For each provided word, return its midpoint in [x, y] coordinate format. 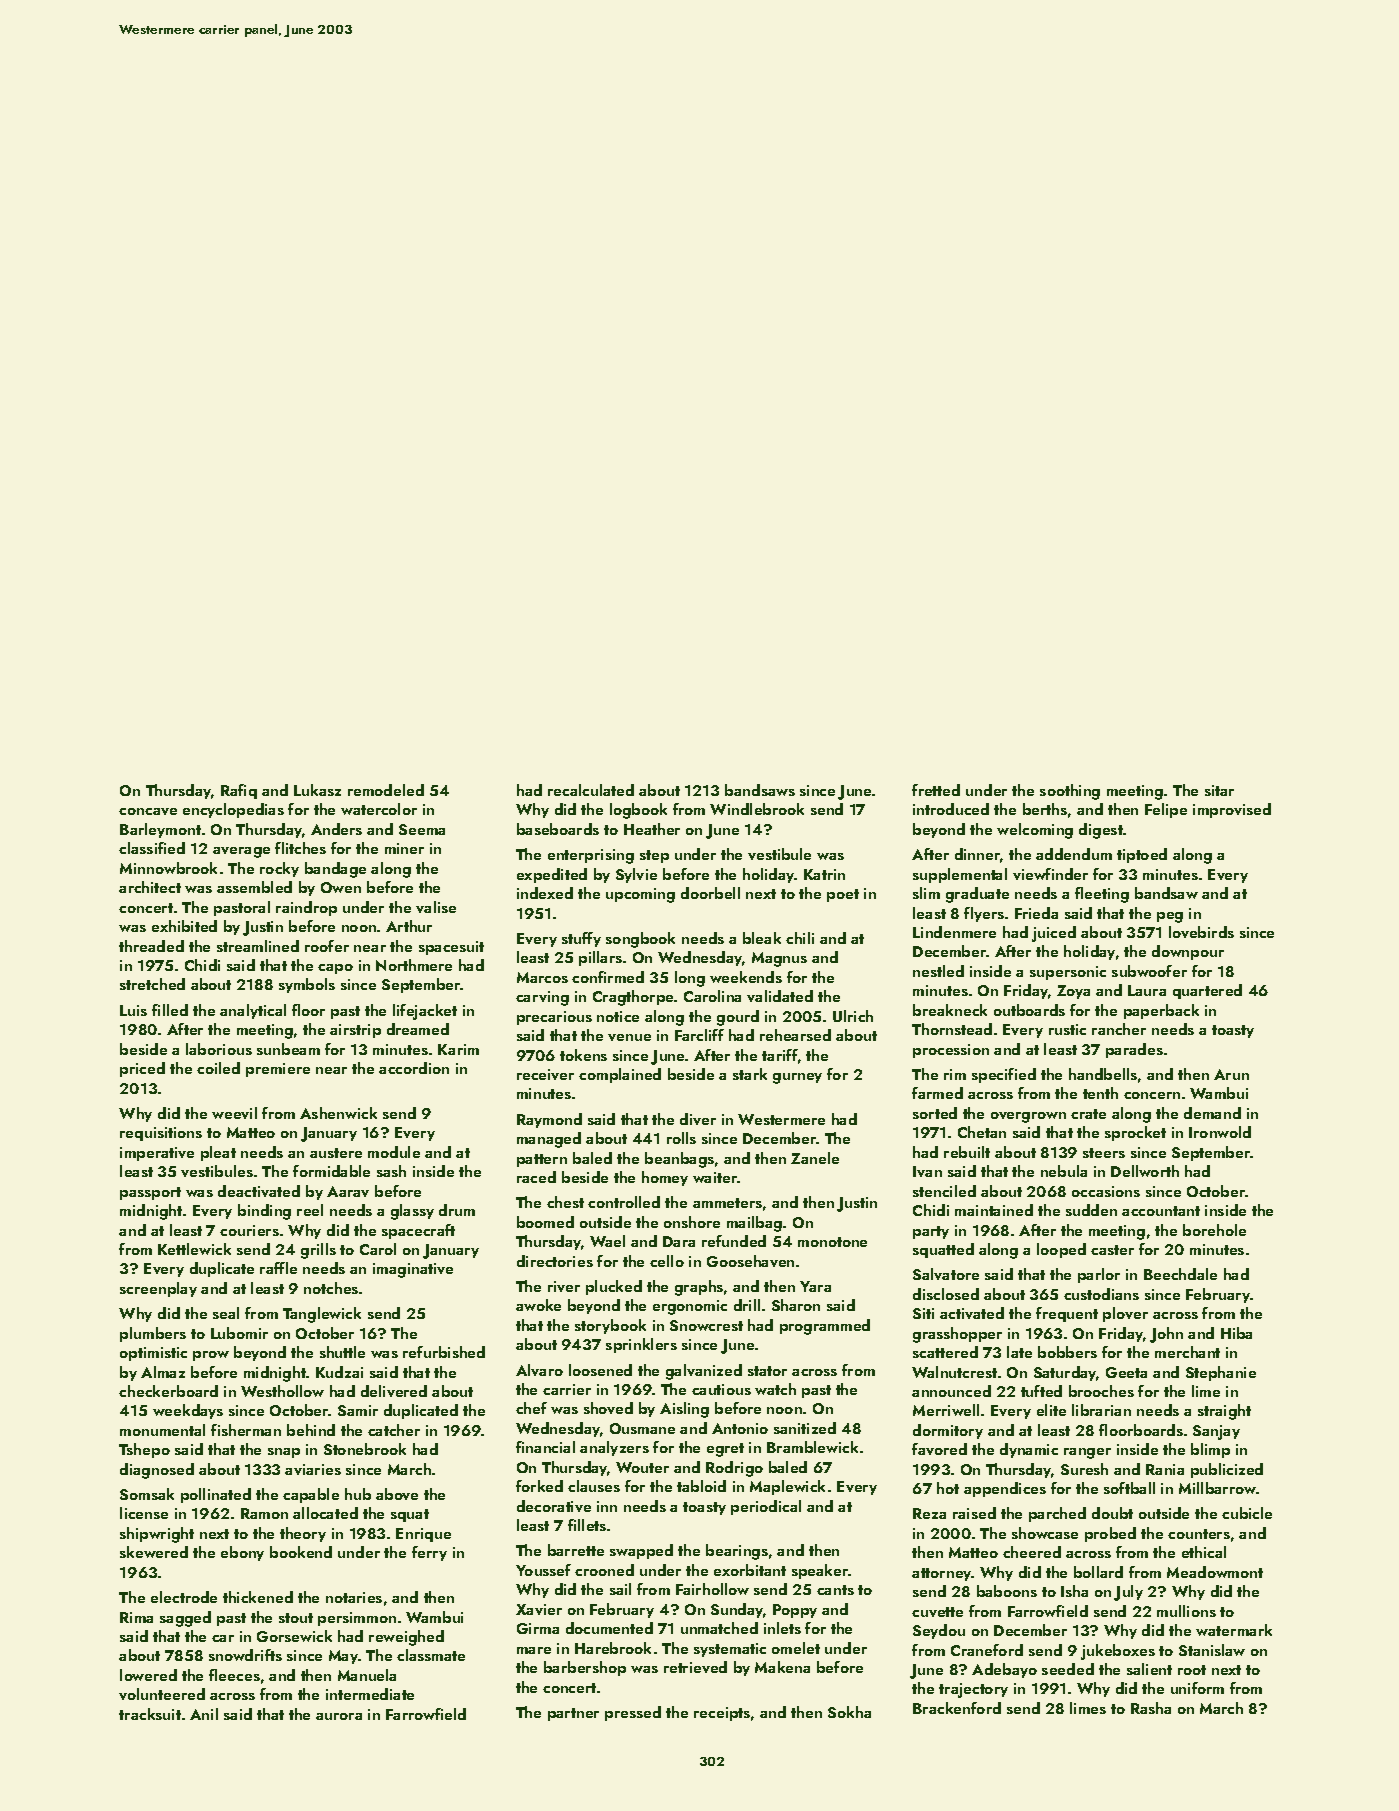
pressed [633, 1713]
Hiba [1236, 1333]
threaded [151, 946]
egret [725, 1450]
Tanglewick [322, 1315]
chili [800, 938]
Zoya [1073, 992]
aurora [339, 1716]
